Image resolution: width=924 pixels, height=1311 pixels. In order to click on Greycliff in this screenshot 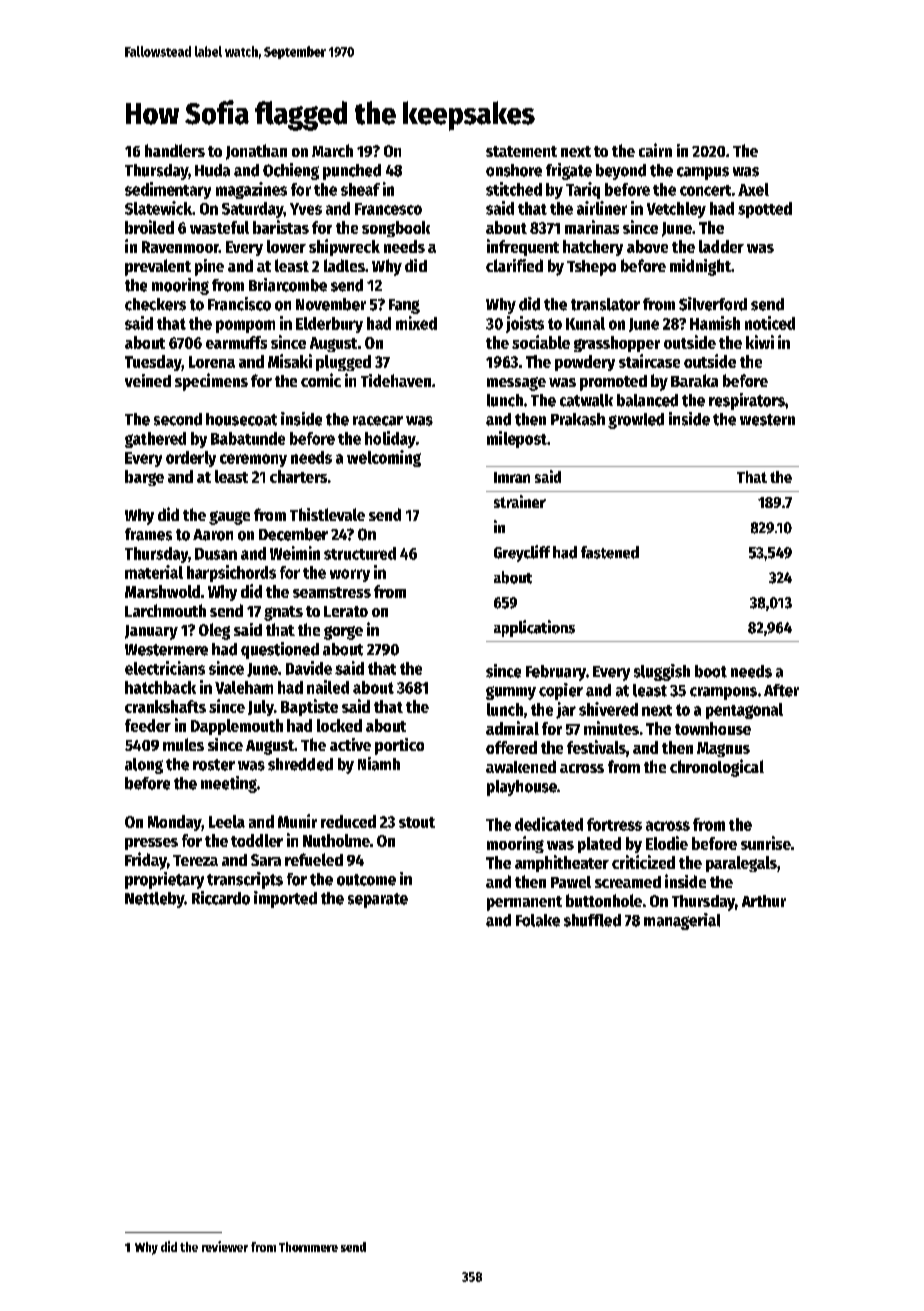, I will do `click(522, 553)`.
